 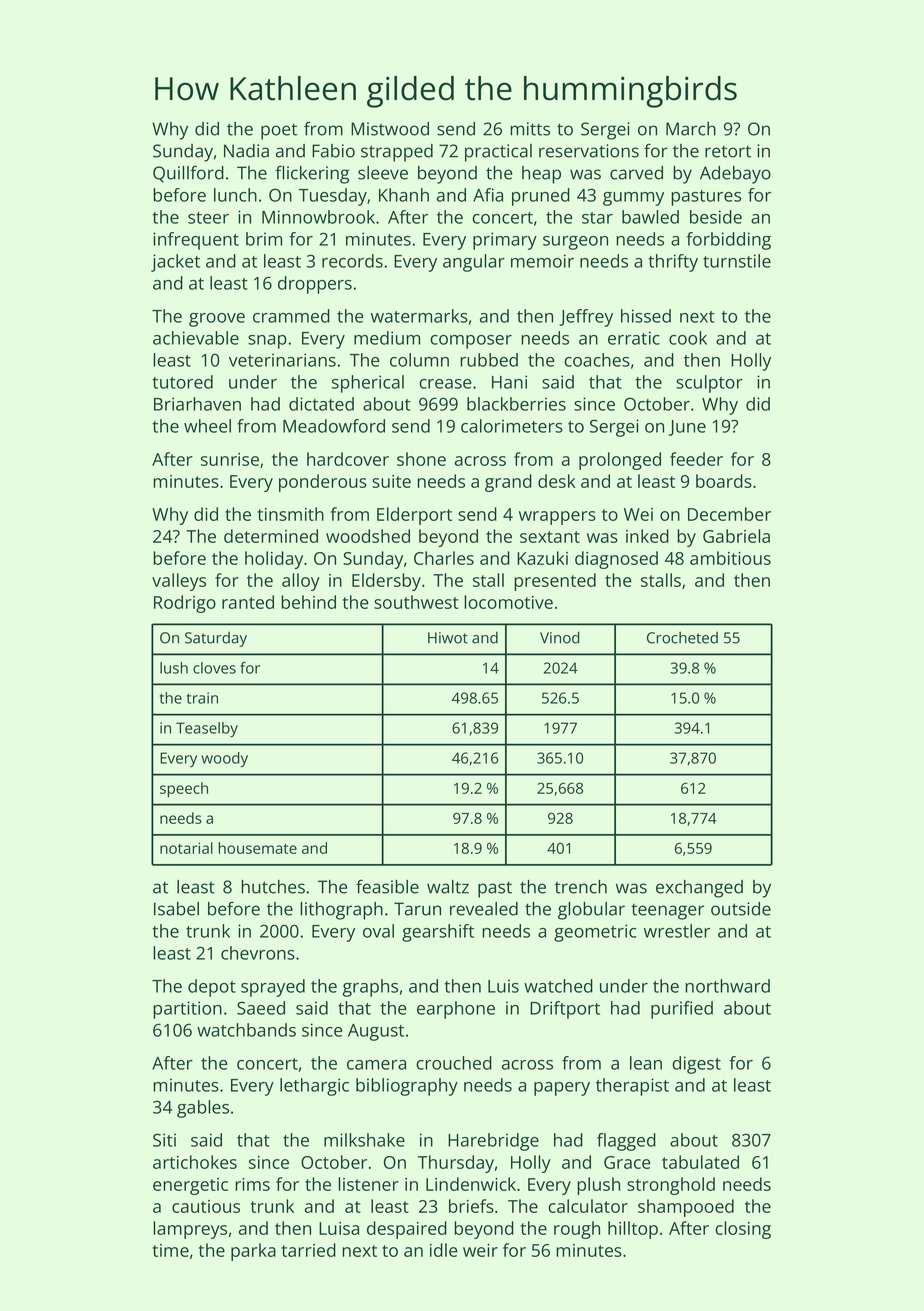 What do you see at coordinates (597, 218) in the image?
I see `star` at bounding box center [597, 218].
